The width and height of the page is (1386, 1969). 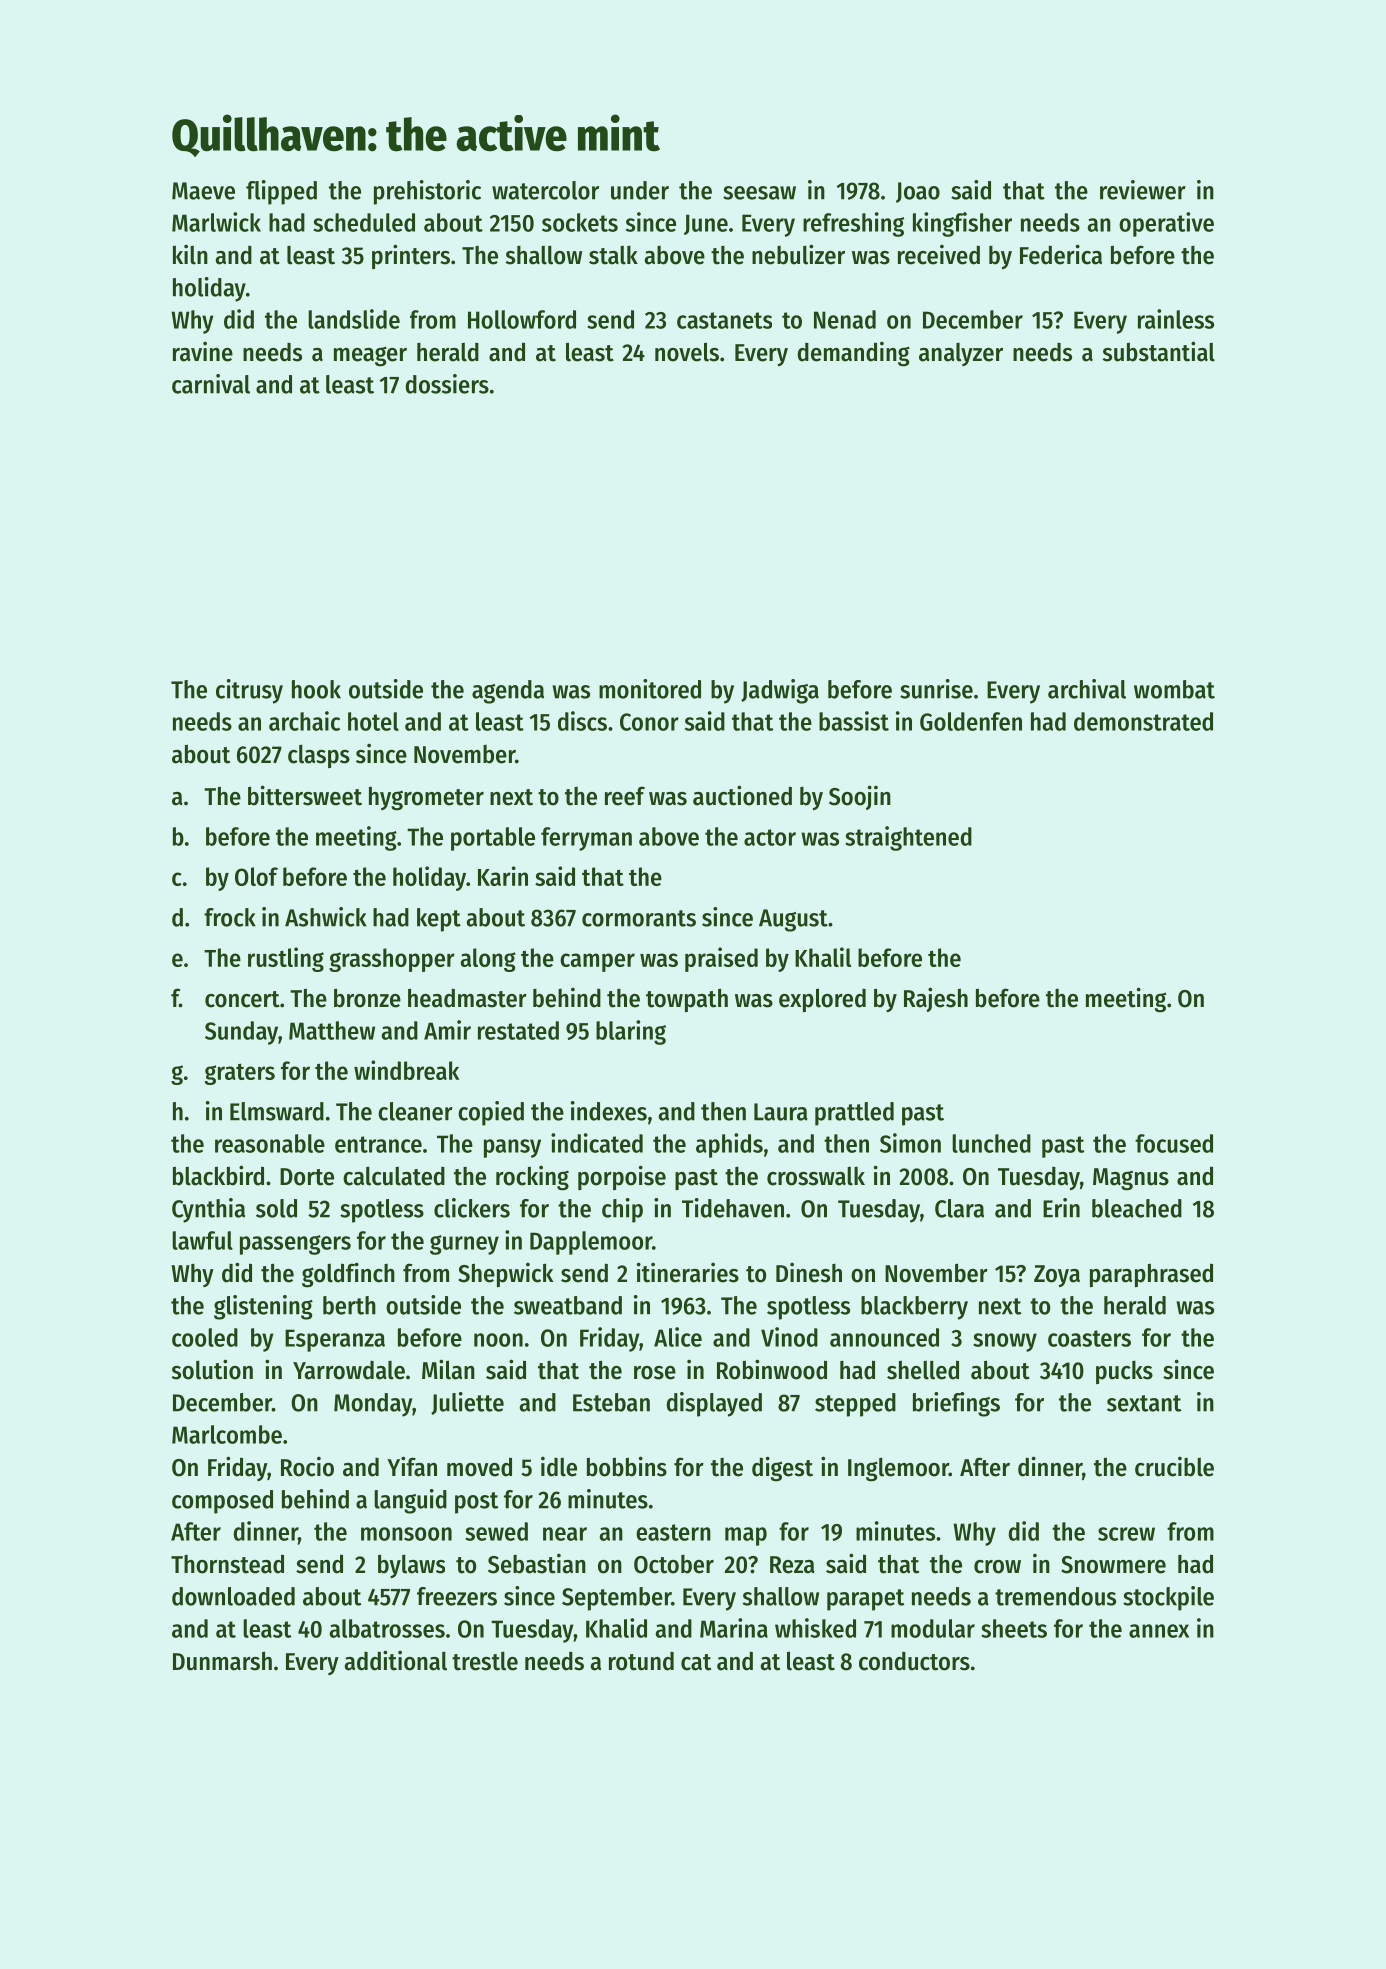 I want to click on agenda, so click(x=508, y=692).
